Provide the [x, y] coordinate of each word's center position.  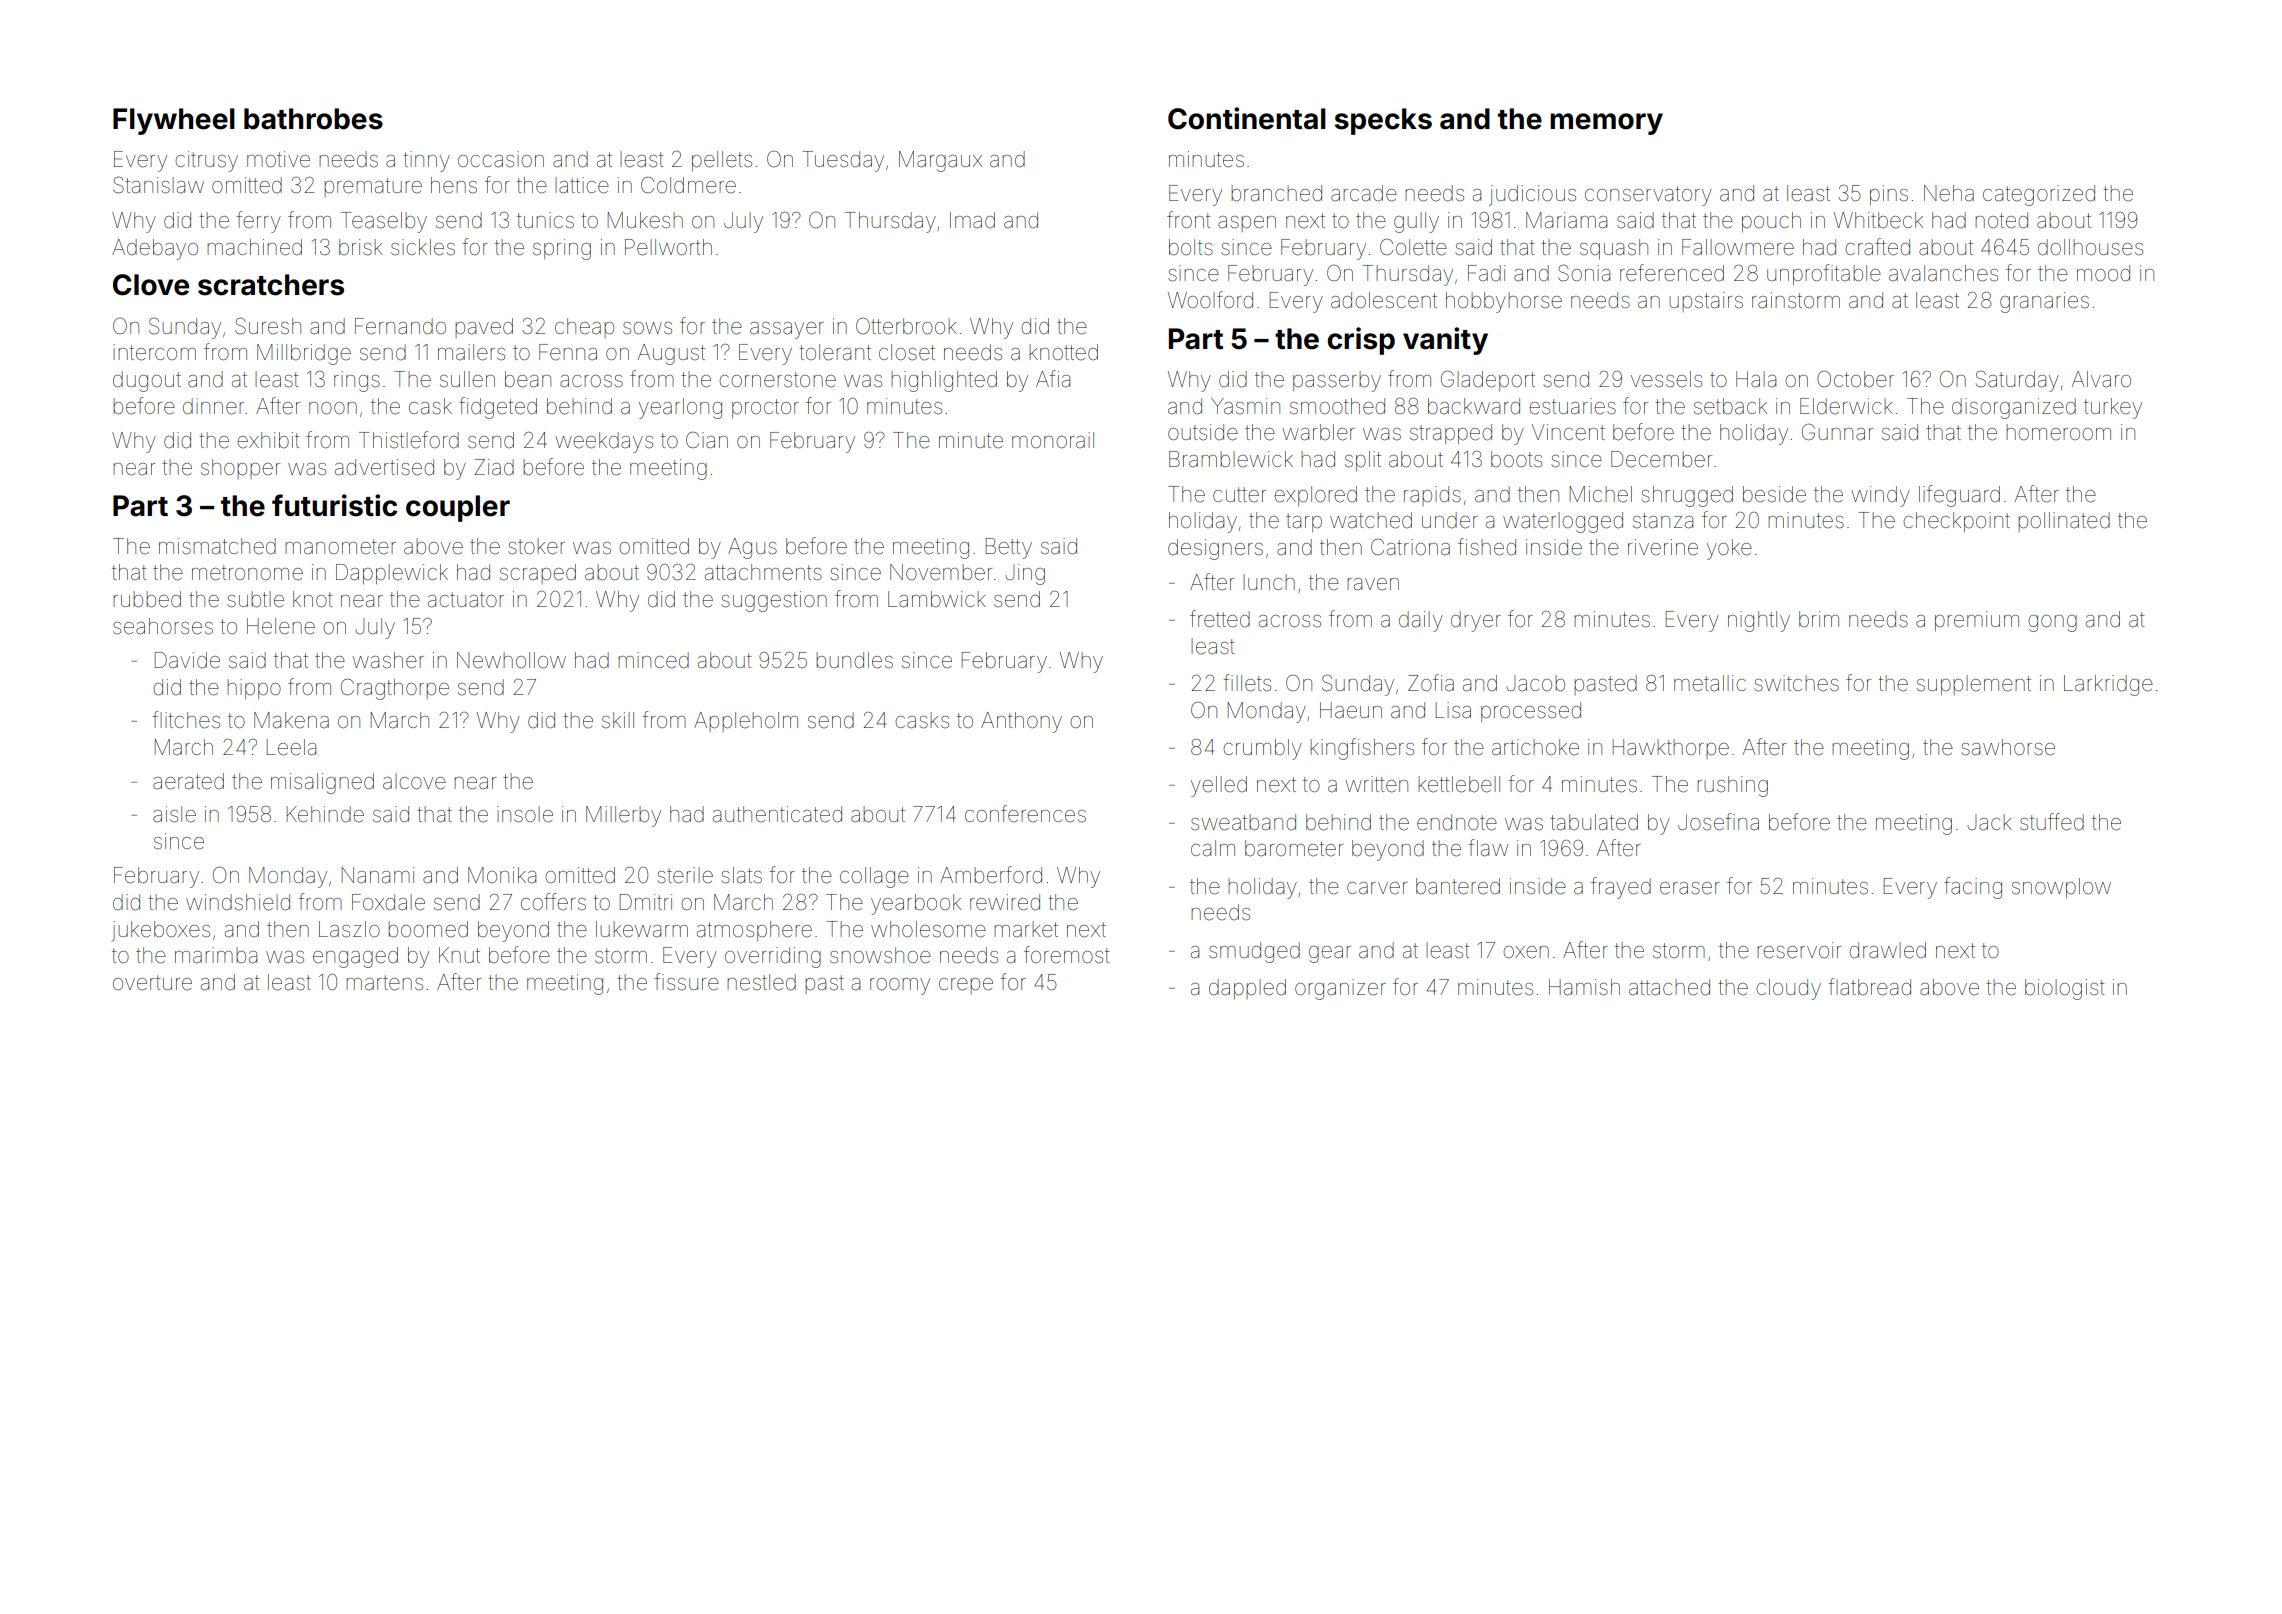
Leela [291, 747]
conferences [1025, 814]
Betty [1009, 548]
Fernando [400, 326]
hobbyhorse [1504, 302]
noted [2001, 220]
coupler [458, 508]
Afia [1053, 379]
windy [1880, 496]
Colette [1413, 247]
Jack [1989, 822]
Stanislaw [158, 185]
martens [384, 983]
